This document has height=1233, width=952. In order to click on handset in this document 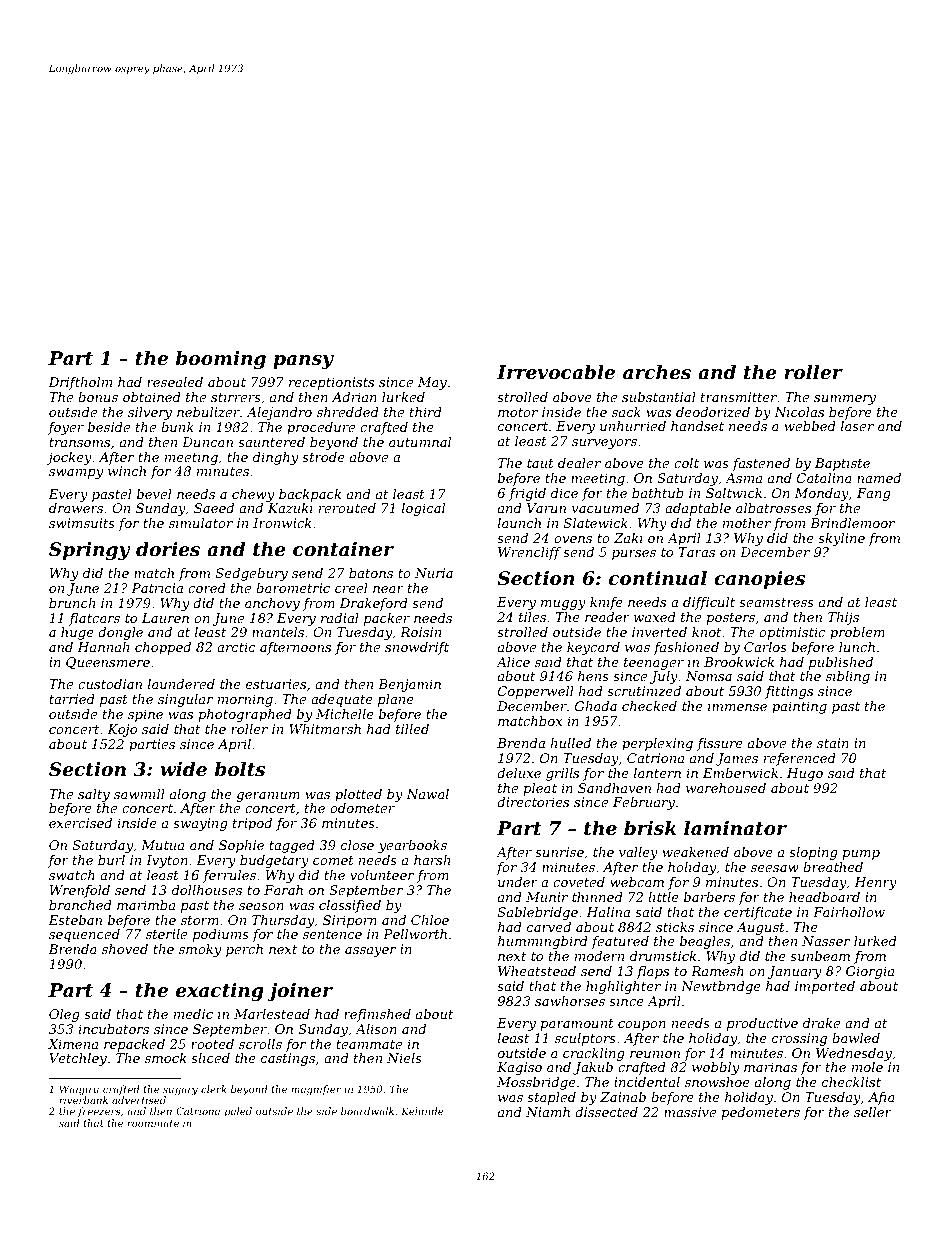, I will do `click(697, 426)`.
